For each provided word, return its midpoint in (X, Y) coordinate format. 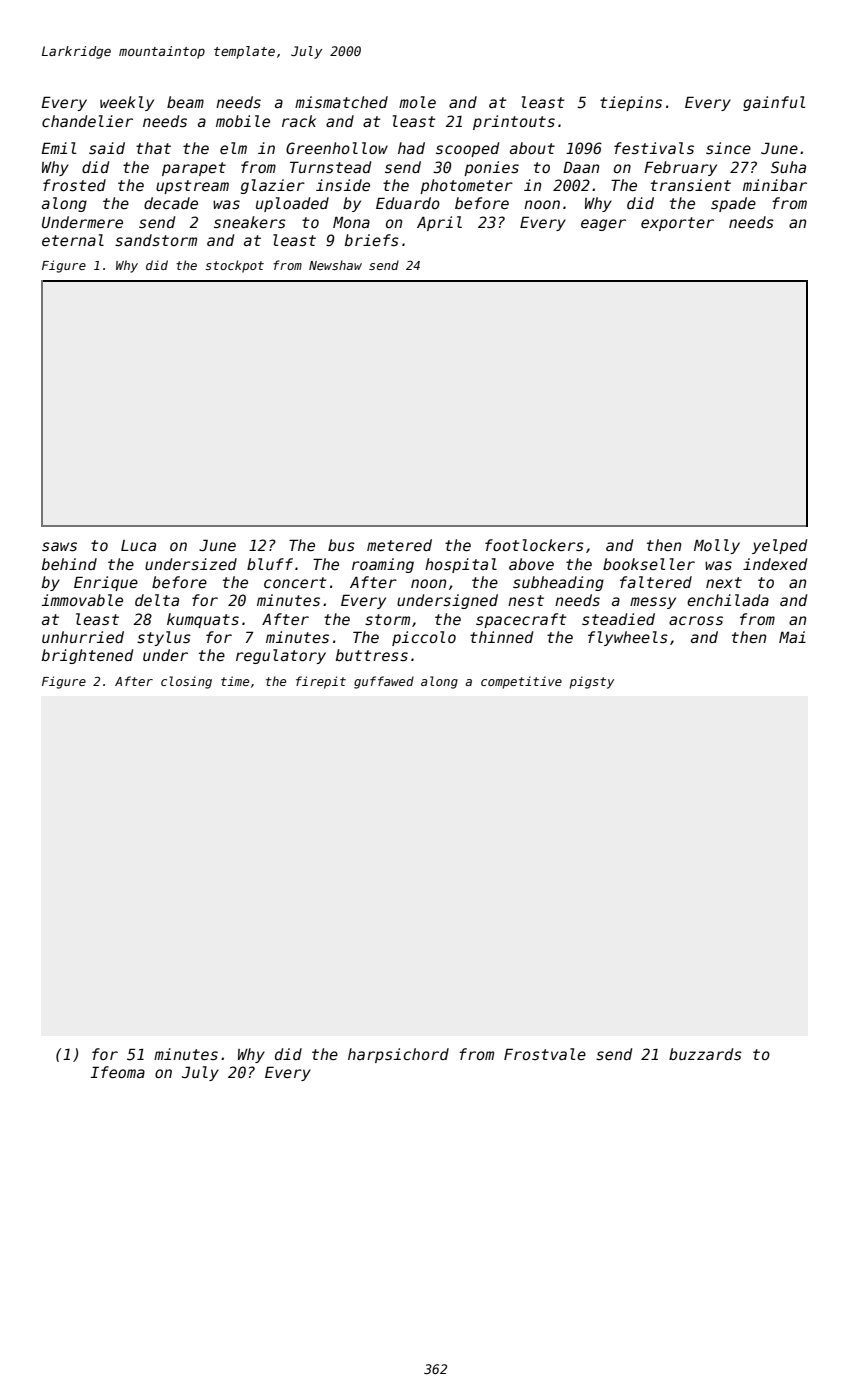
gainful (774, 103)
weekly (127, 103)
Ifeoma (118, 1072)
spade (733, 204)
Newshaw (335, 265)
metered (399, 545)
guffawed (384, 682)
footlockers (534, 545)
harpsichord (398, 1055)
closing (186, 682)
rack (299, 121)
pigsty (592, 682)
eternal (73, 240)
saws (59, 546)
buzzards (705, 1054)
